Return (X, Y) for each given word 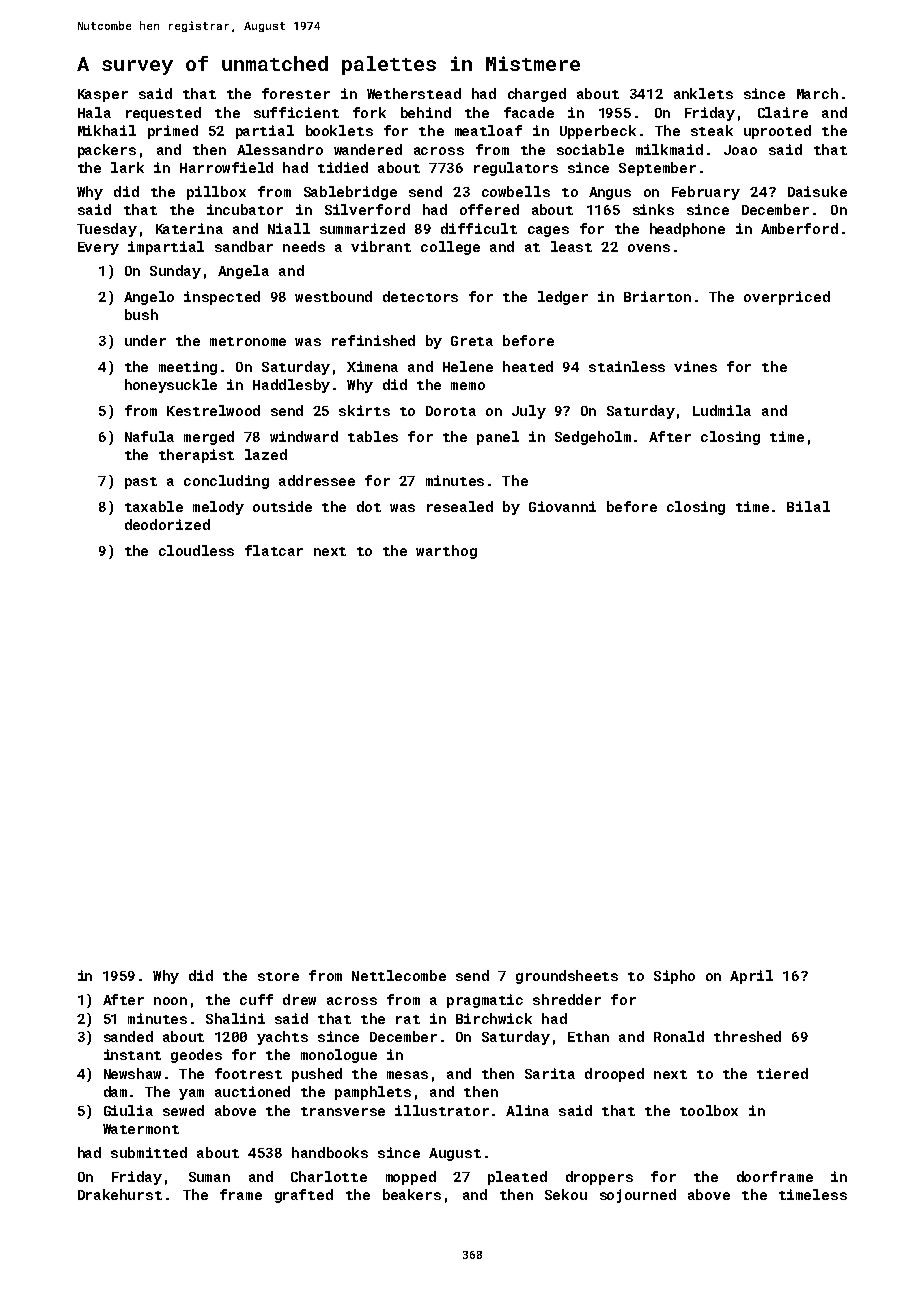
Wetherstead (414, 93)
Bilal (808, 506)
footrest (248, 1073)
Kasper (103, 95)
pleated (517, 1178)
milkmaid (669, 149)
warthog (446, 552)
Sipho (674, 977)
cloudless (196, 550)
